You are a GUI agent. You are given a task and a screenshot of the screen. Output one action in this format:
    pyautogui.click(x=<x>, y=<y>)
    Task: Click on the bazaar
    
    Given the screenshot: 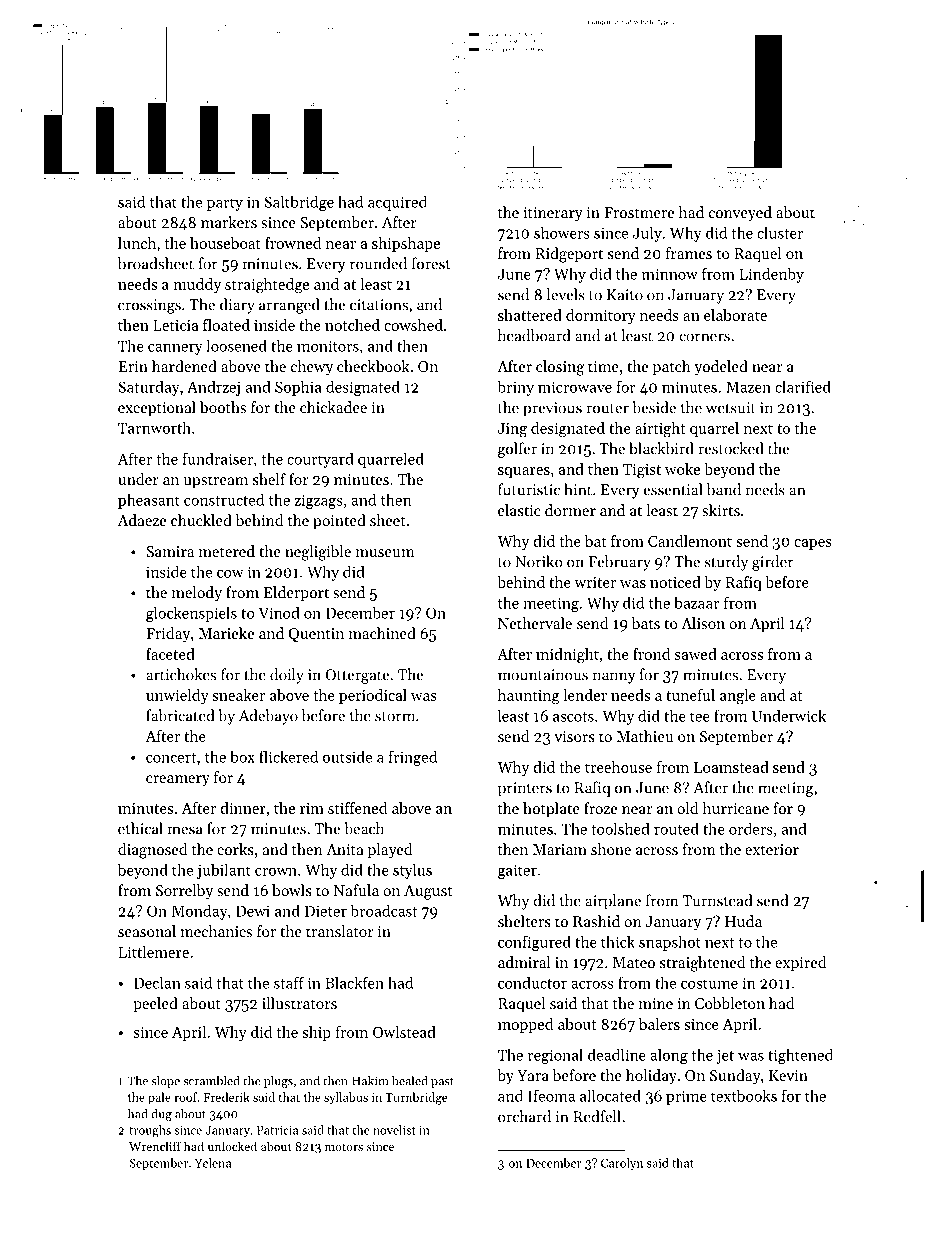 What is the action you would take?
    pyautogui.click(x=697, y=602)
